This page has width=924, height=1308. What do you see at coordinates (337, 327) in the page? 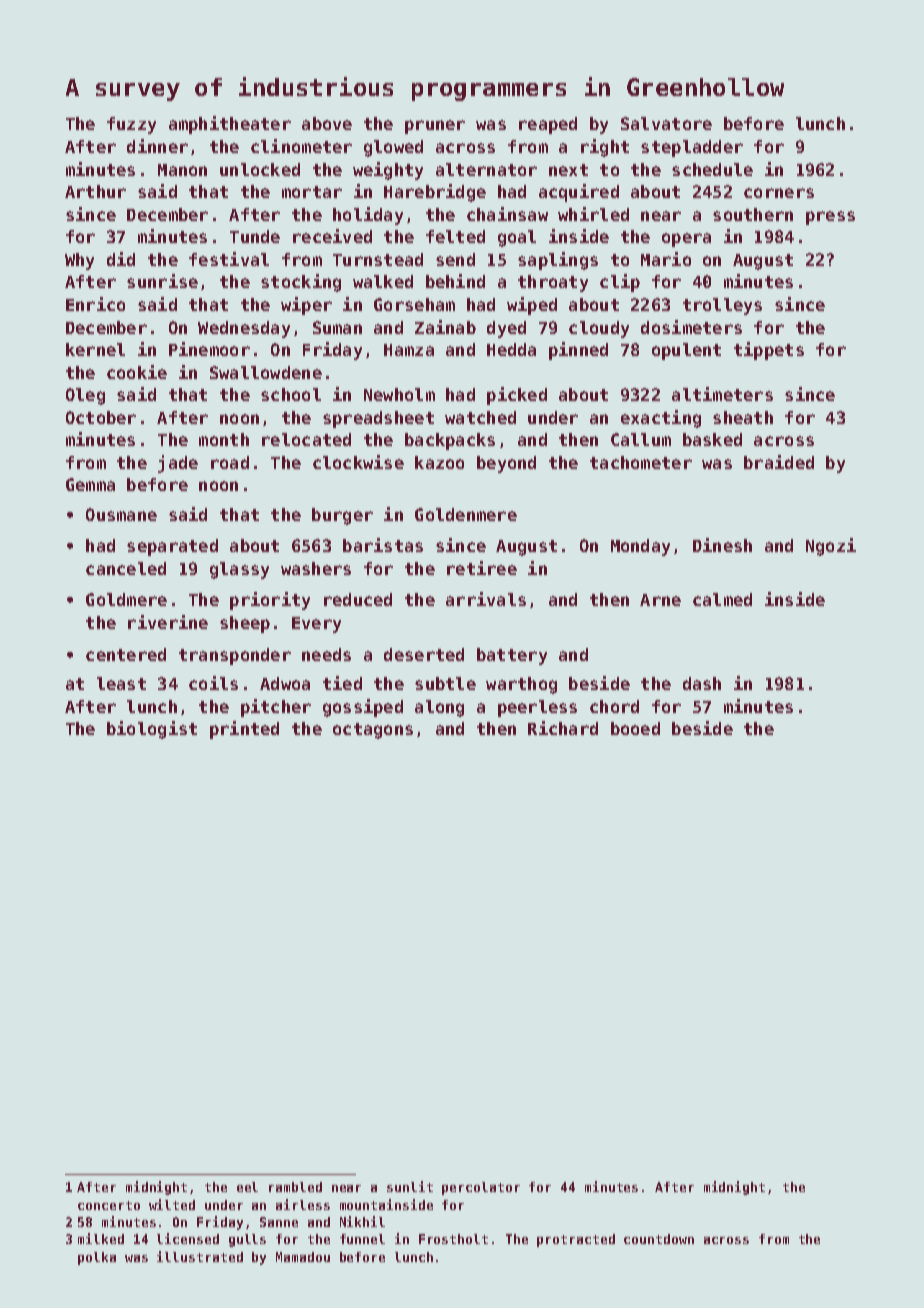
I see `Suman` at bounding box center [337, 327].
